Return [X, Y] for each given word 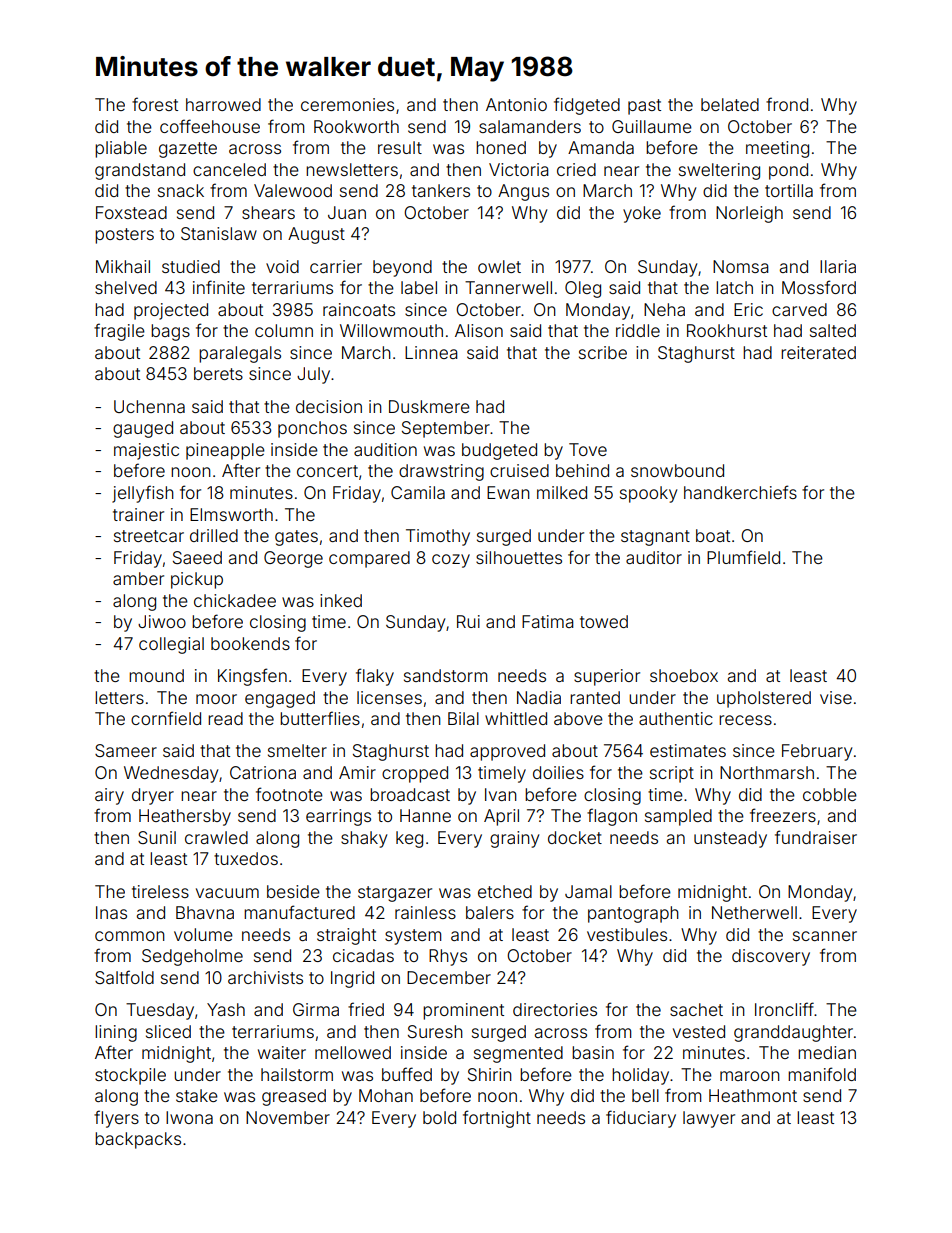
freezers [783, 815]
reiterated [818, 352]
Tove [588, 449]
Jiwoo [162, 621]
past [644, 107]
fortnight [497, 1119]
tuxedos [246, 858]
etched [505, 891]
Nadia [539, 697]
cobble [830, 794]
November [288, 1117]
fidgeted [587, 106]
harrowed [223, 104]
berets [218, 373]
